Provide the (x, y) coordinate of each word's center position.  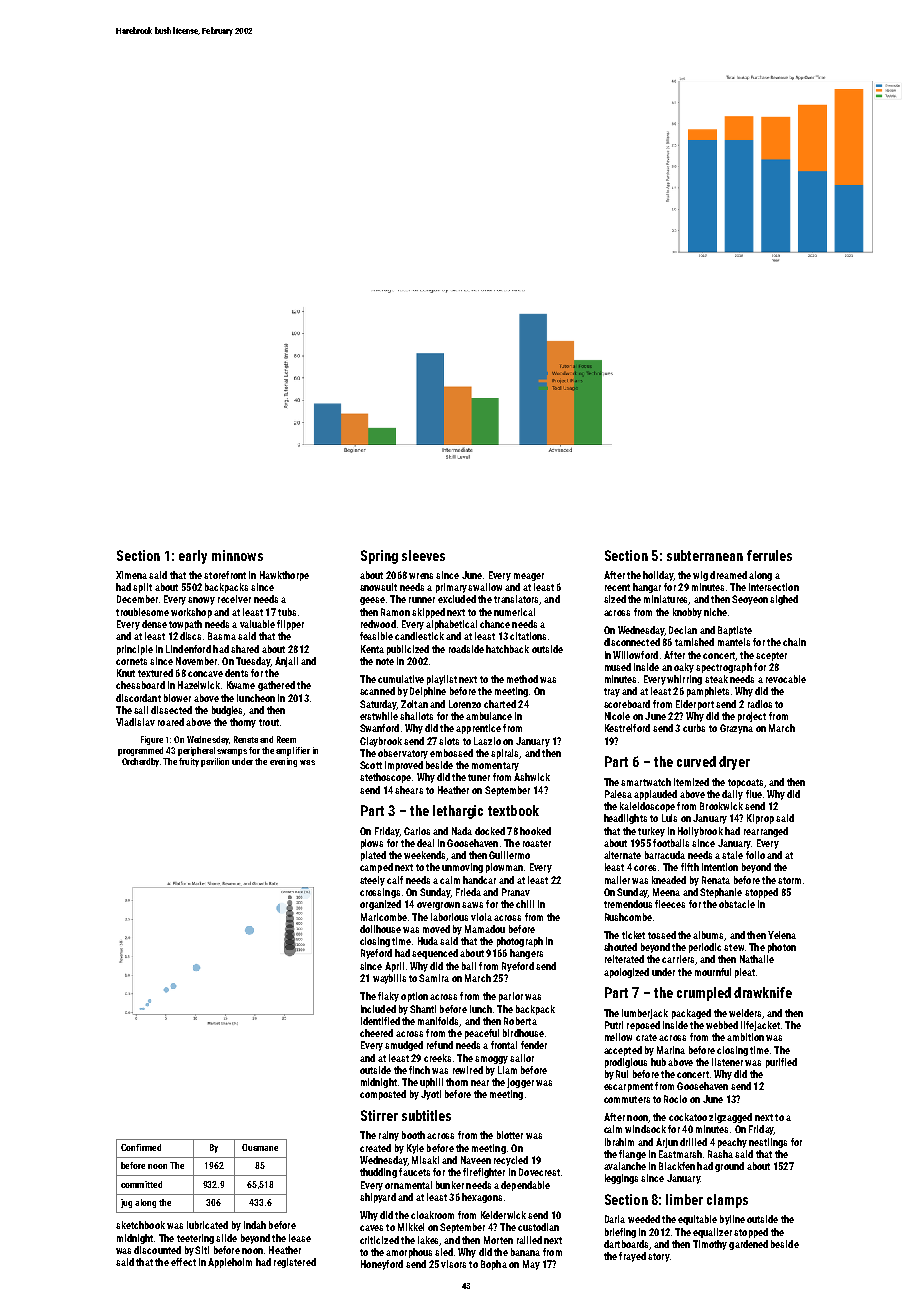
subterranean (705, 555)
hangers (526, 954)
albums (709, 936)
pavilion (215, 762)
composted (383, 1095)
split (142, 588)
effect (183, 1262)
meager (529, 577)
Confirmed (141, 1147)
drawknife (763, 992)
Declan (683, 630)
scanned (377, 691)
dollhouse (380, 929)
